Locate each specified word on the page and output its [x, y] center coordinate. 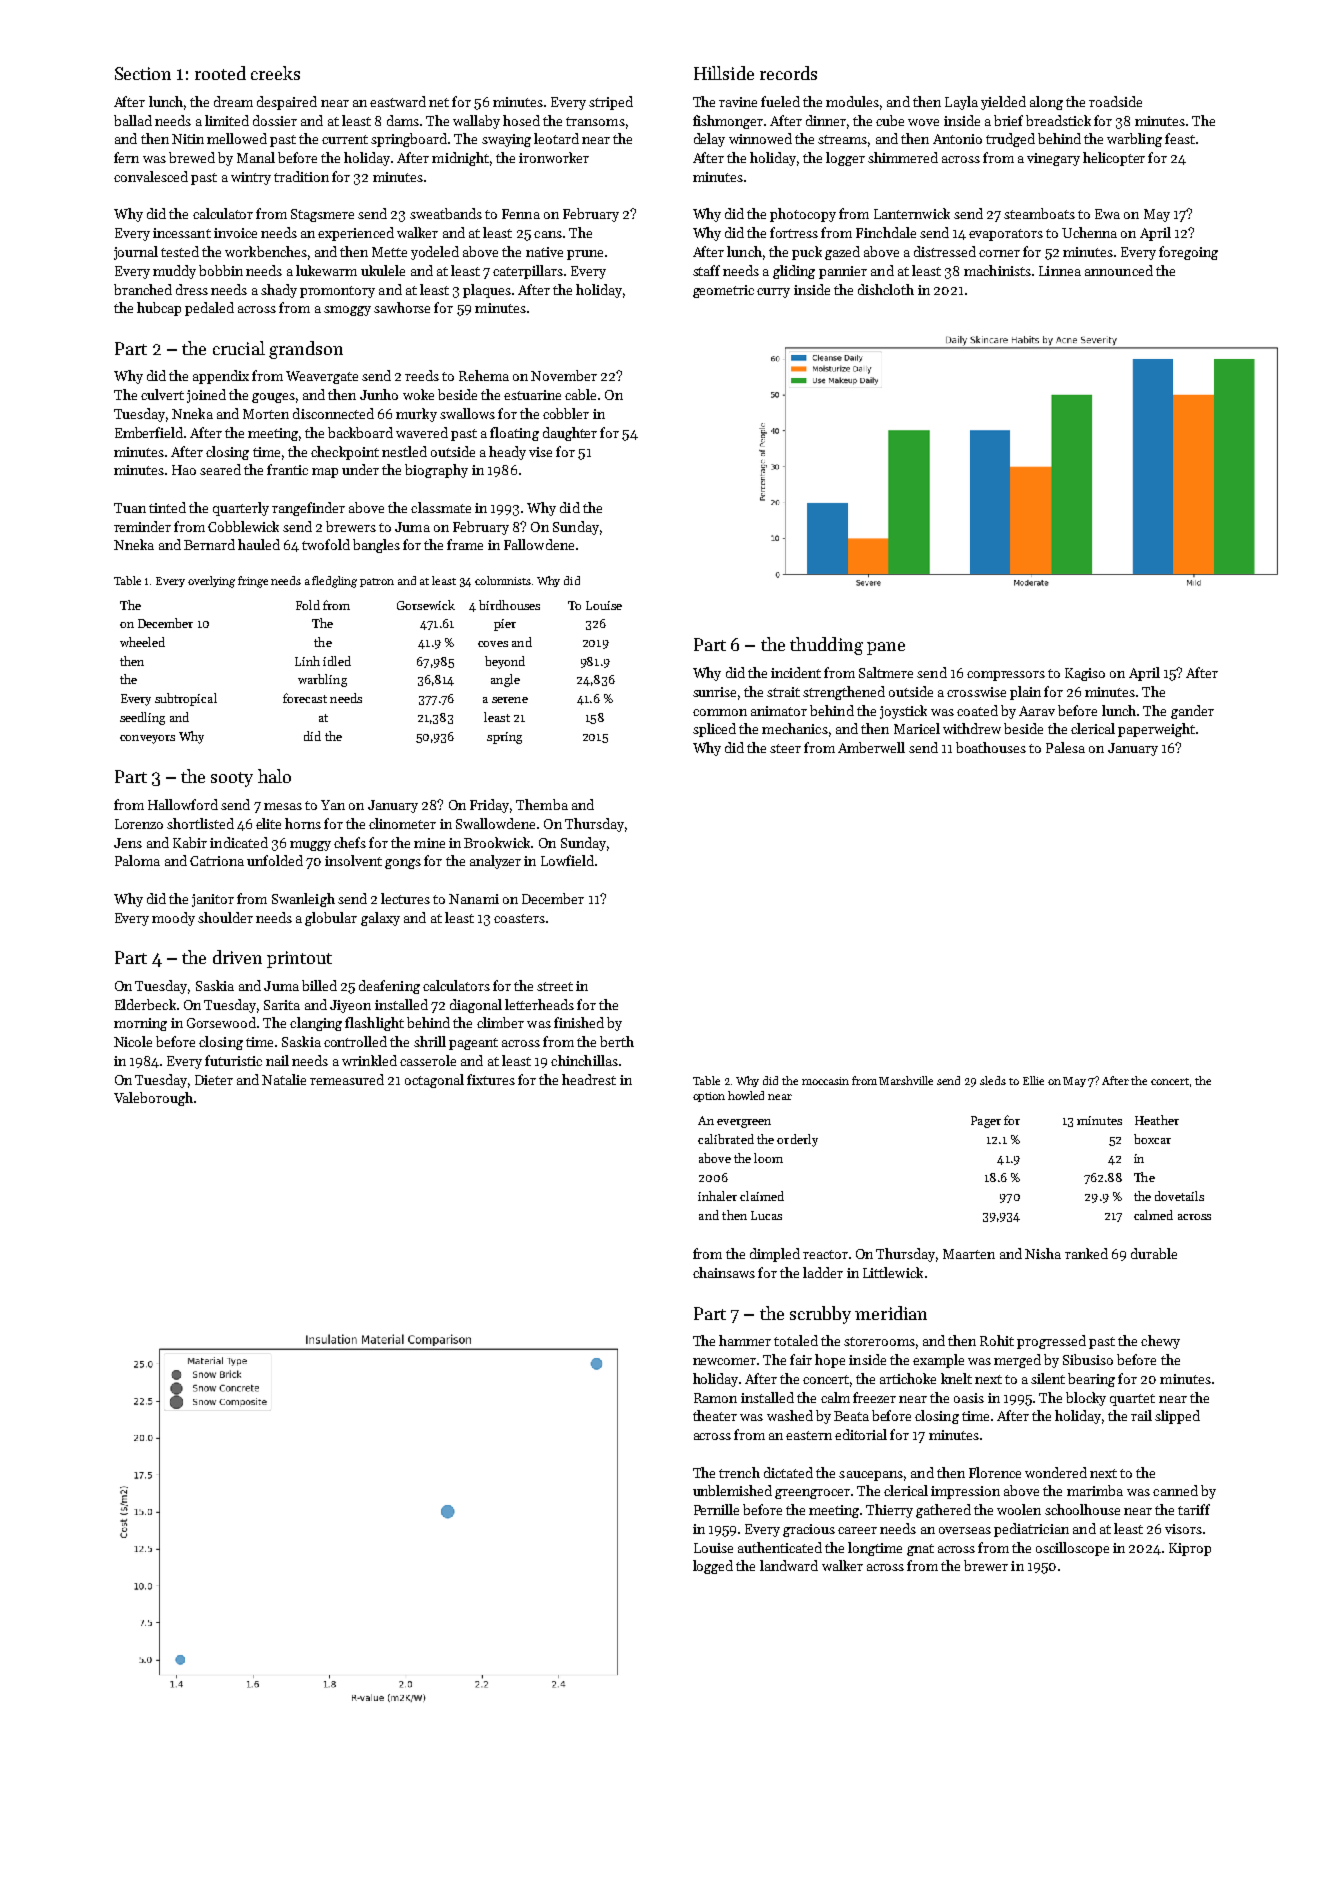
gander [1192, 712]
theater [715, 1415]
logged [713, 1567]
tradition [301, 176]
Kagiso [1085, 674]
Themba [542, 804]
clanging [316, 1024]
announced [1119, 270]
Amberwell [871, 747]
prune [585, 255]
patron [377, 582]
